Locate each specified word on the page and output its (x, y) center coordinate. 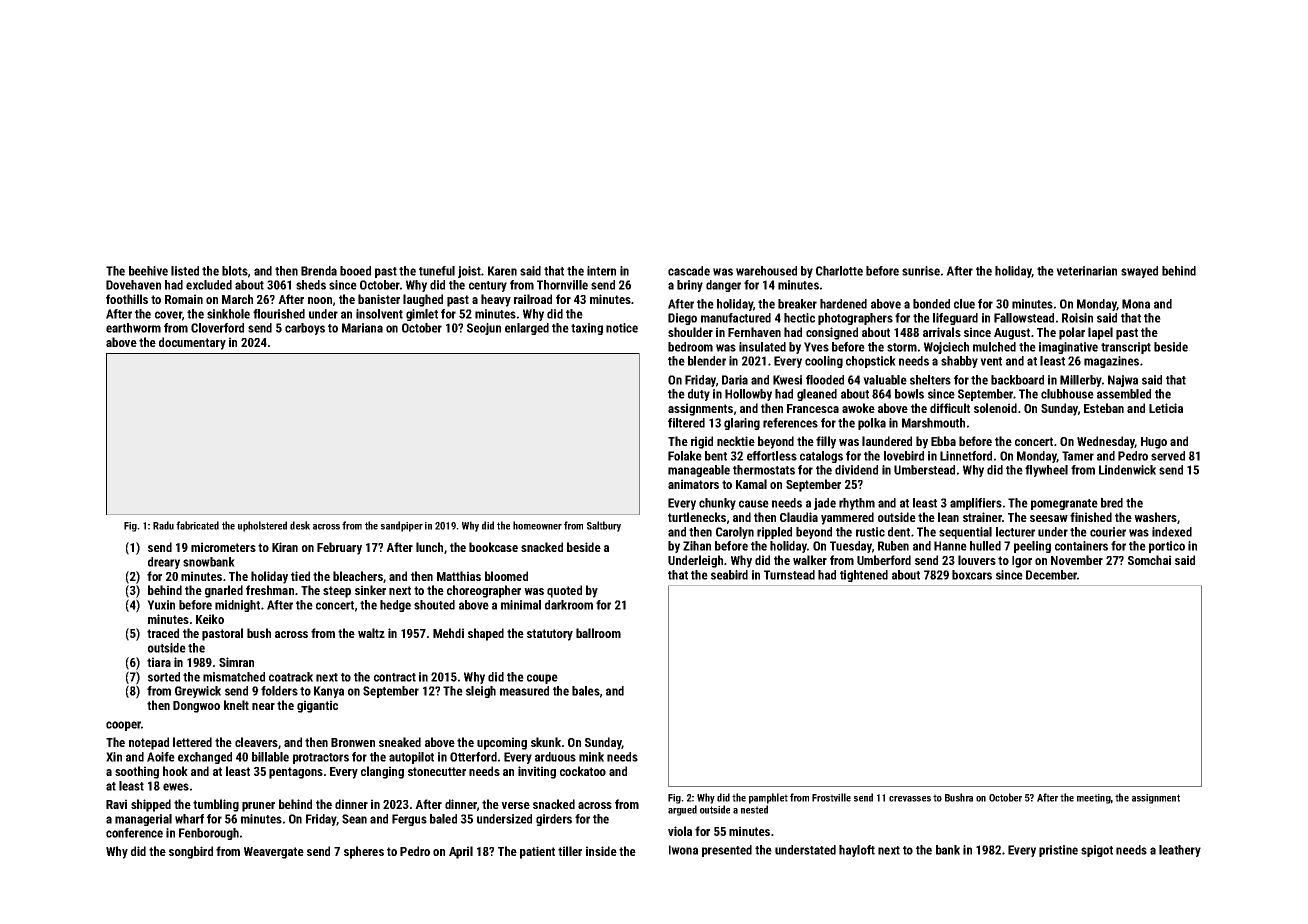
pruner (258, 807)
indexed (1172, 532)
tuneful (437, 271)
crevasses (910, 799)
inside (601, 851)
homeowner (537, 525)
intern (601, 271)
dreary (164, 563)
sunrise (921, 271)
